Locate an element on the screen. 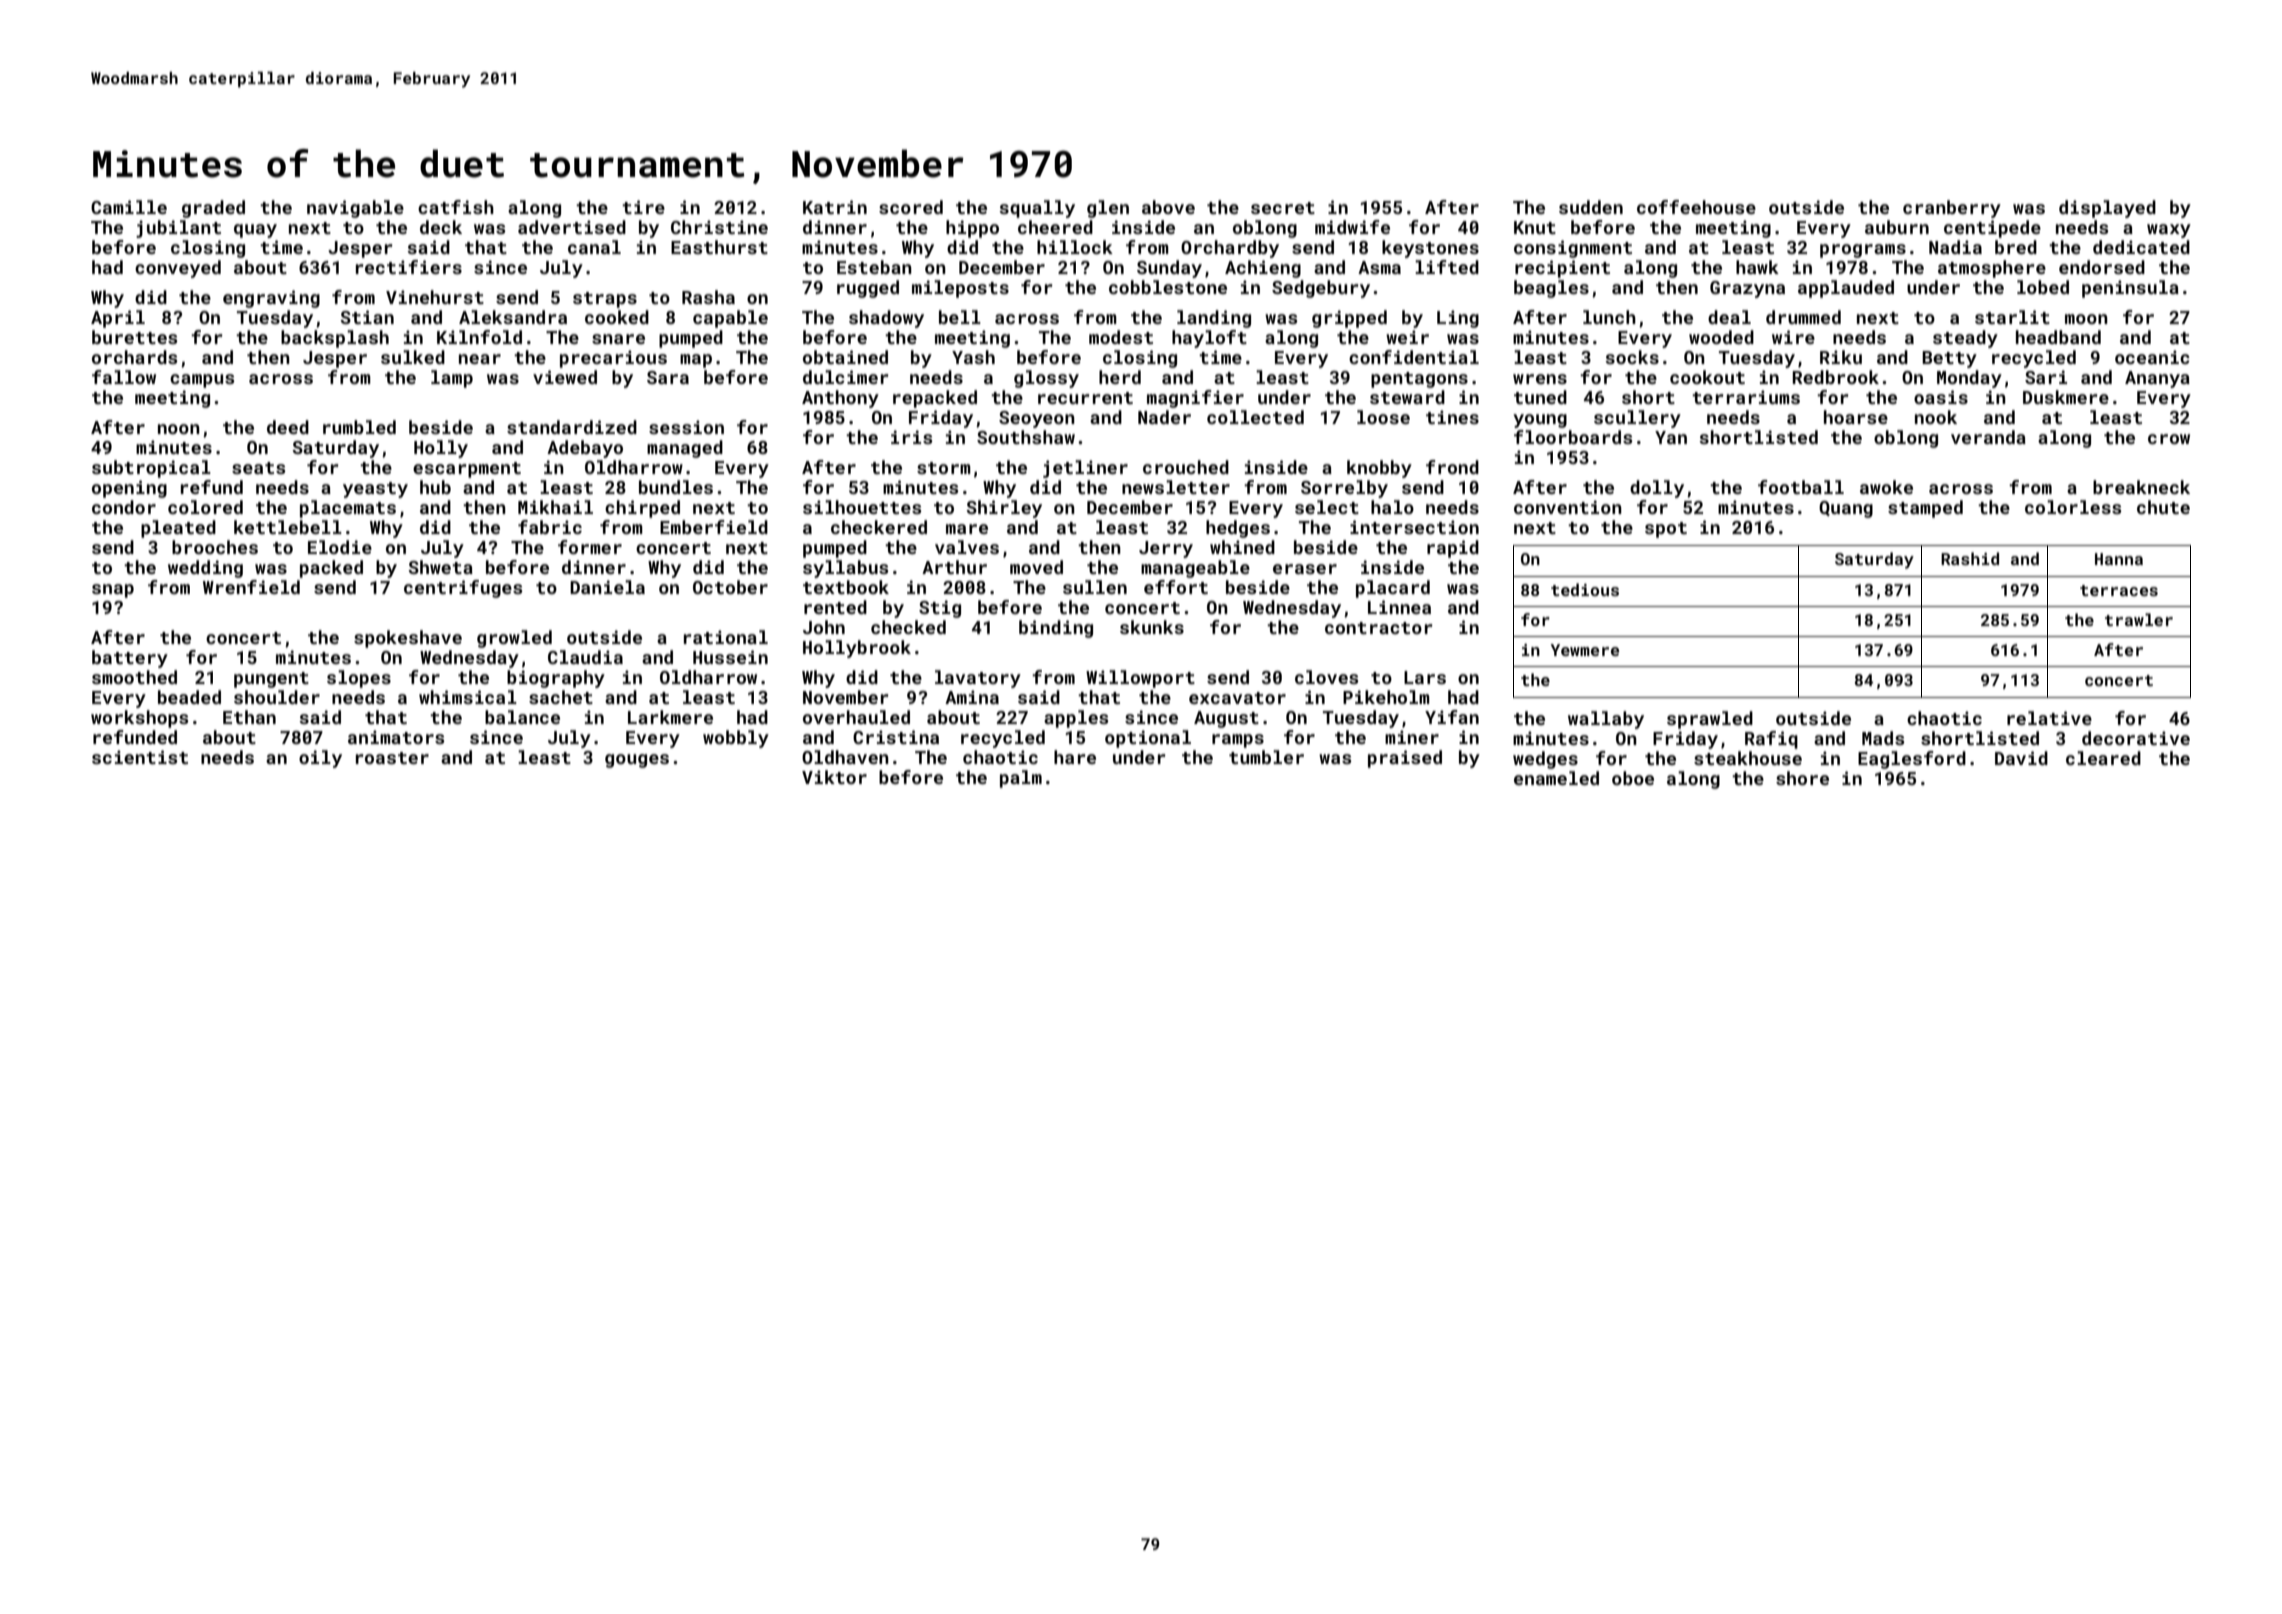 The image size is (2282, 1614). catfish is located at coordinates (456, 207).
